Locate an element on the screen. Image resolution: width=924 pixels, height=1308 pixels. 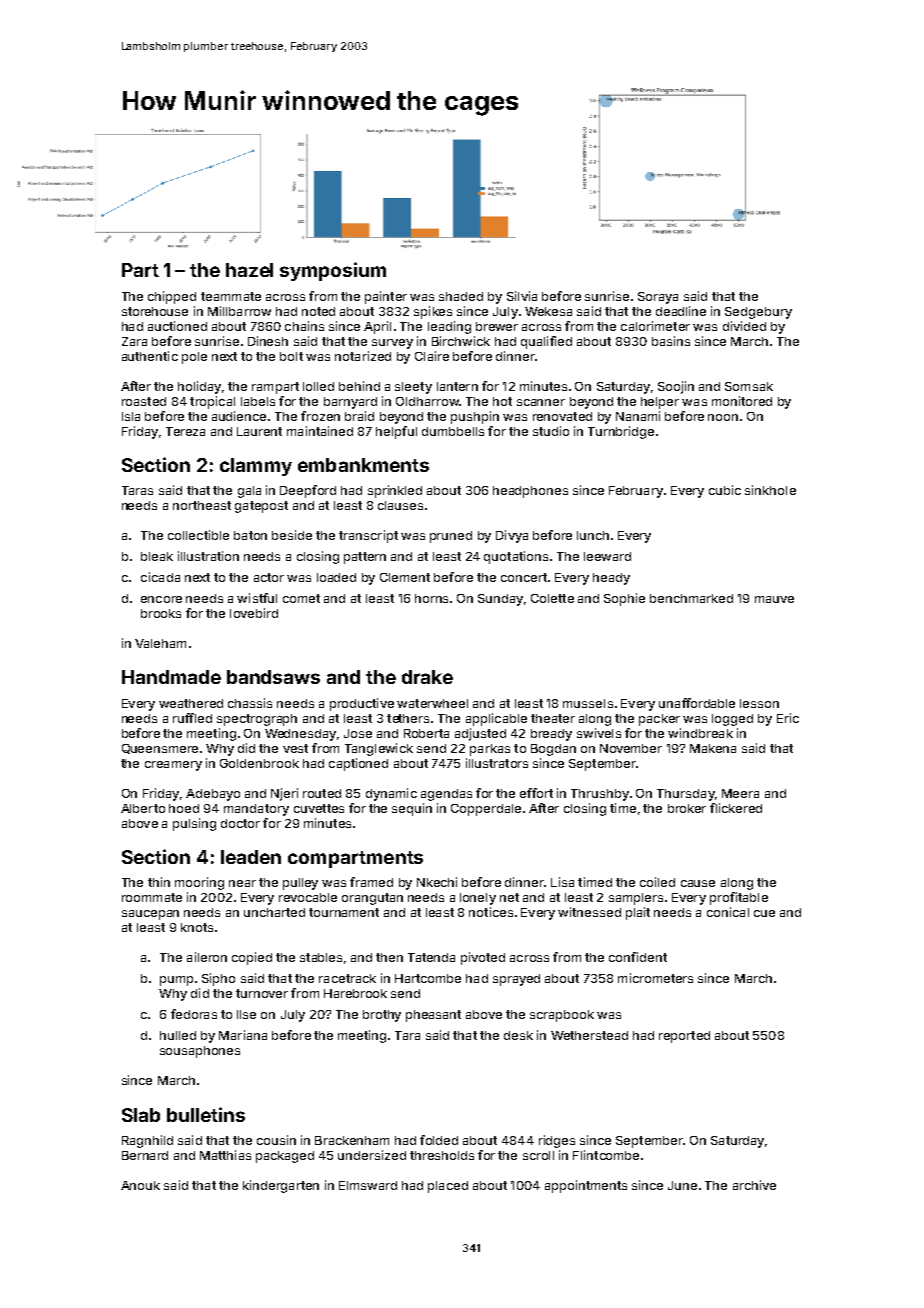
Ragnhild is located at coordinates (147, 1141).
